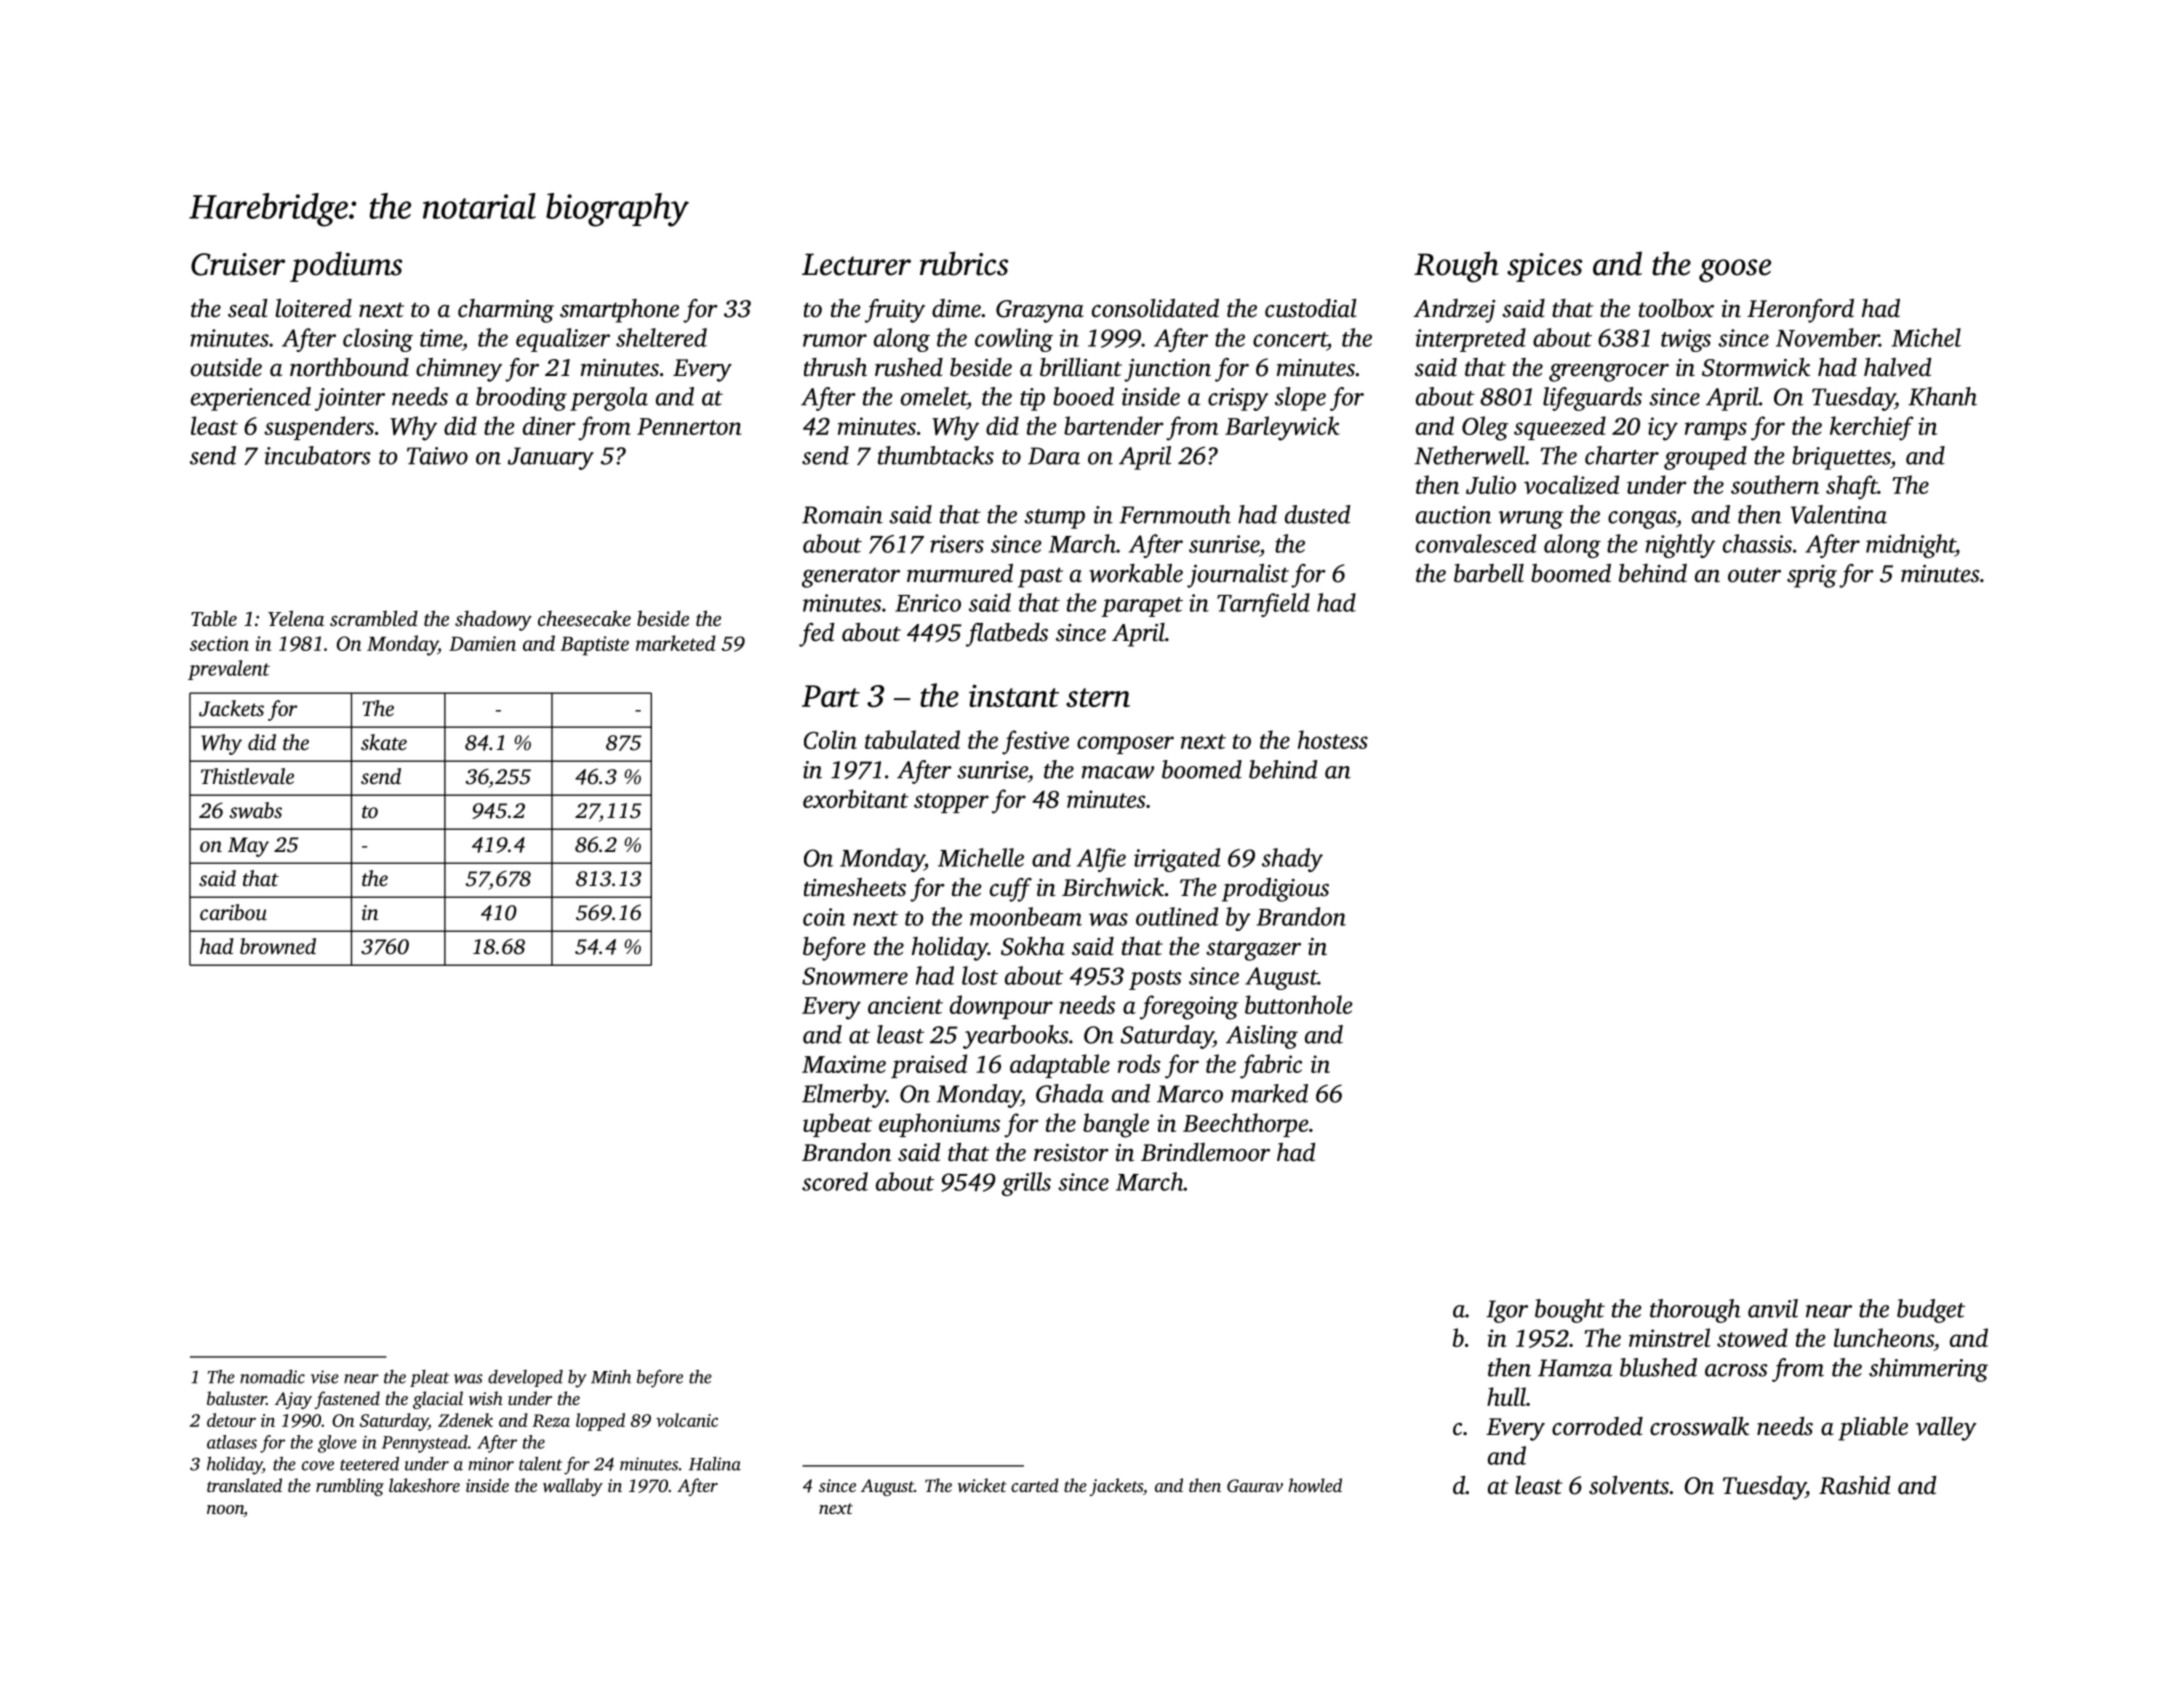 The image size is (2178, 1683). What do you see at coordinates (1910, 546) in the page?
I see `midnight` at bounding box center [1910, 546].
